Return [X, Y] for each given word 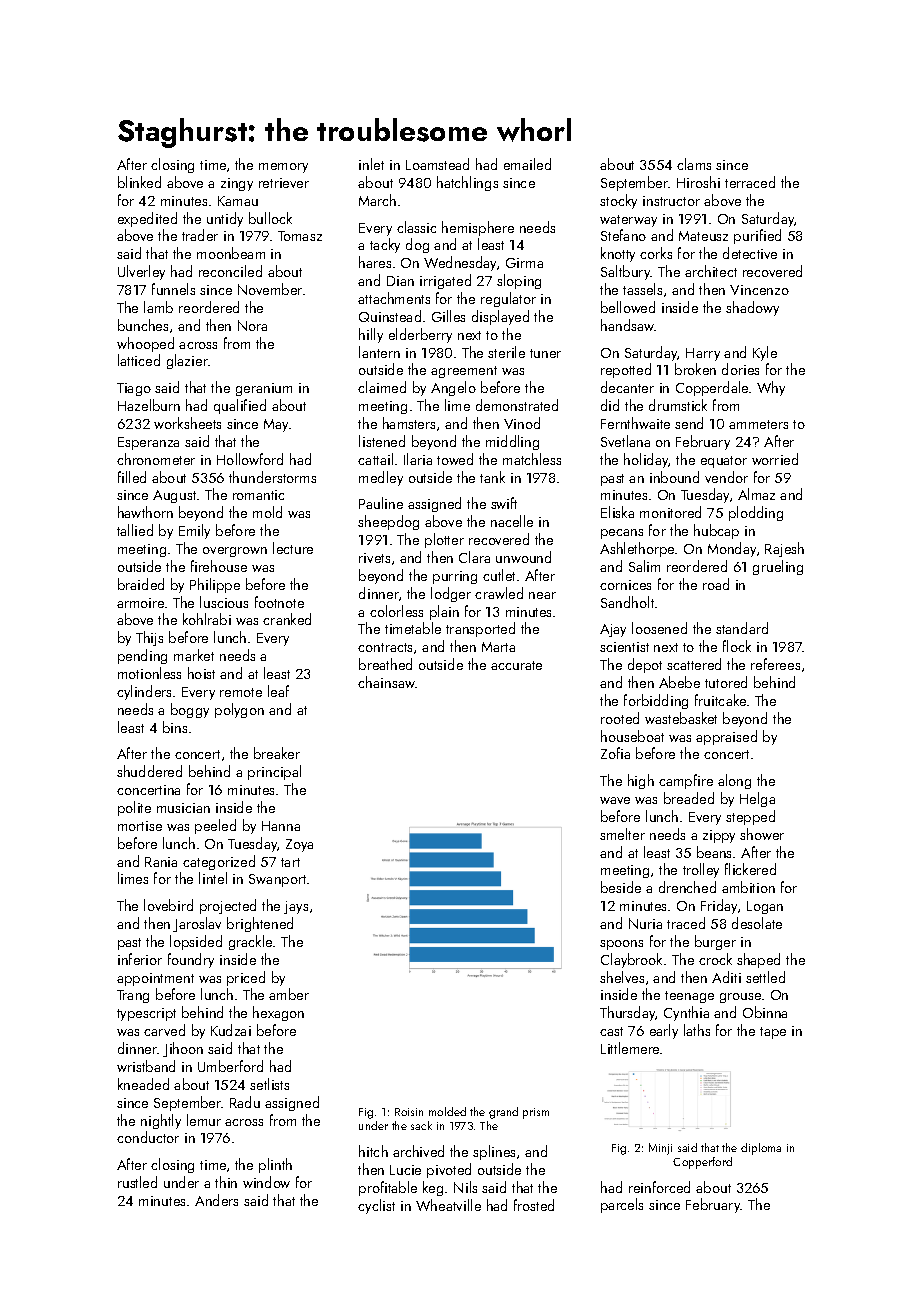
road [716, 584]
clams [694, 164]
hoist [201, 673]
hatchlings [467, 183]
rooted [620, 718]
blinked [139, 182]
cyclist [376, 1206]
